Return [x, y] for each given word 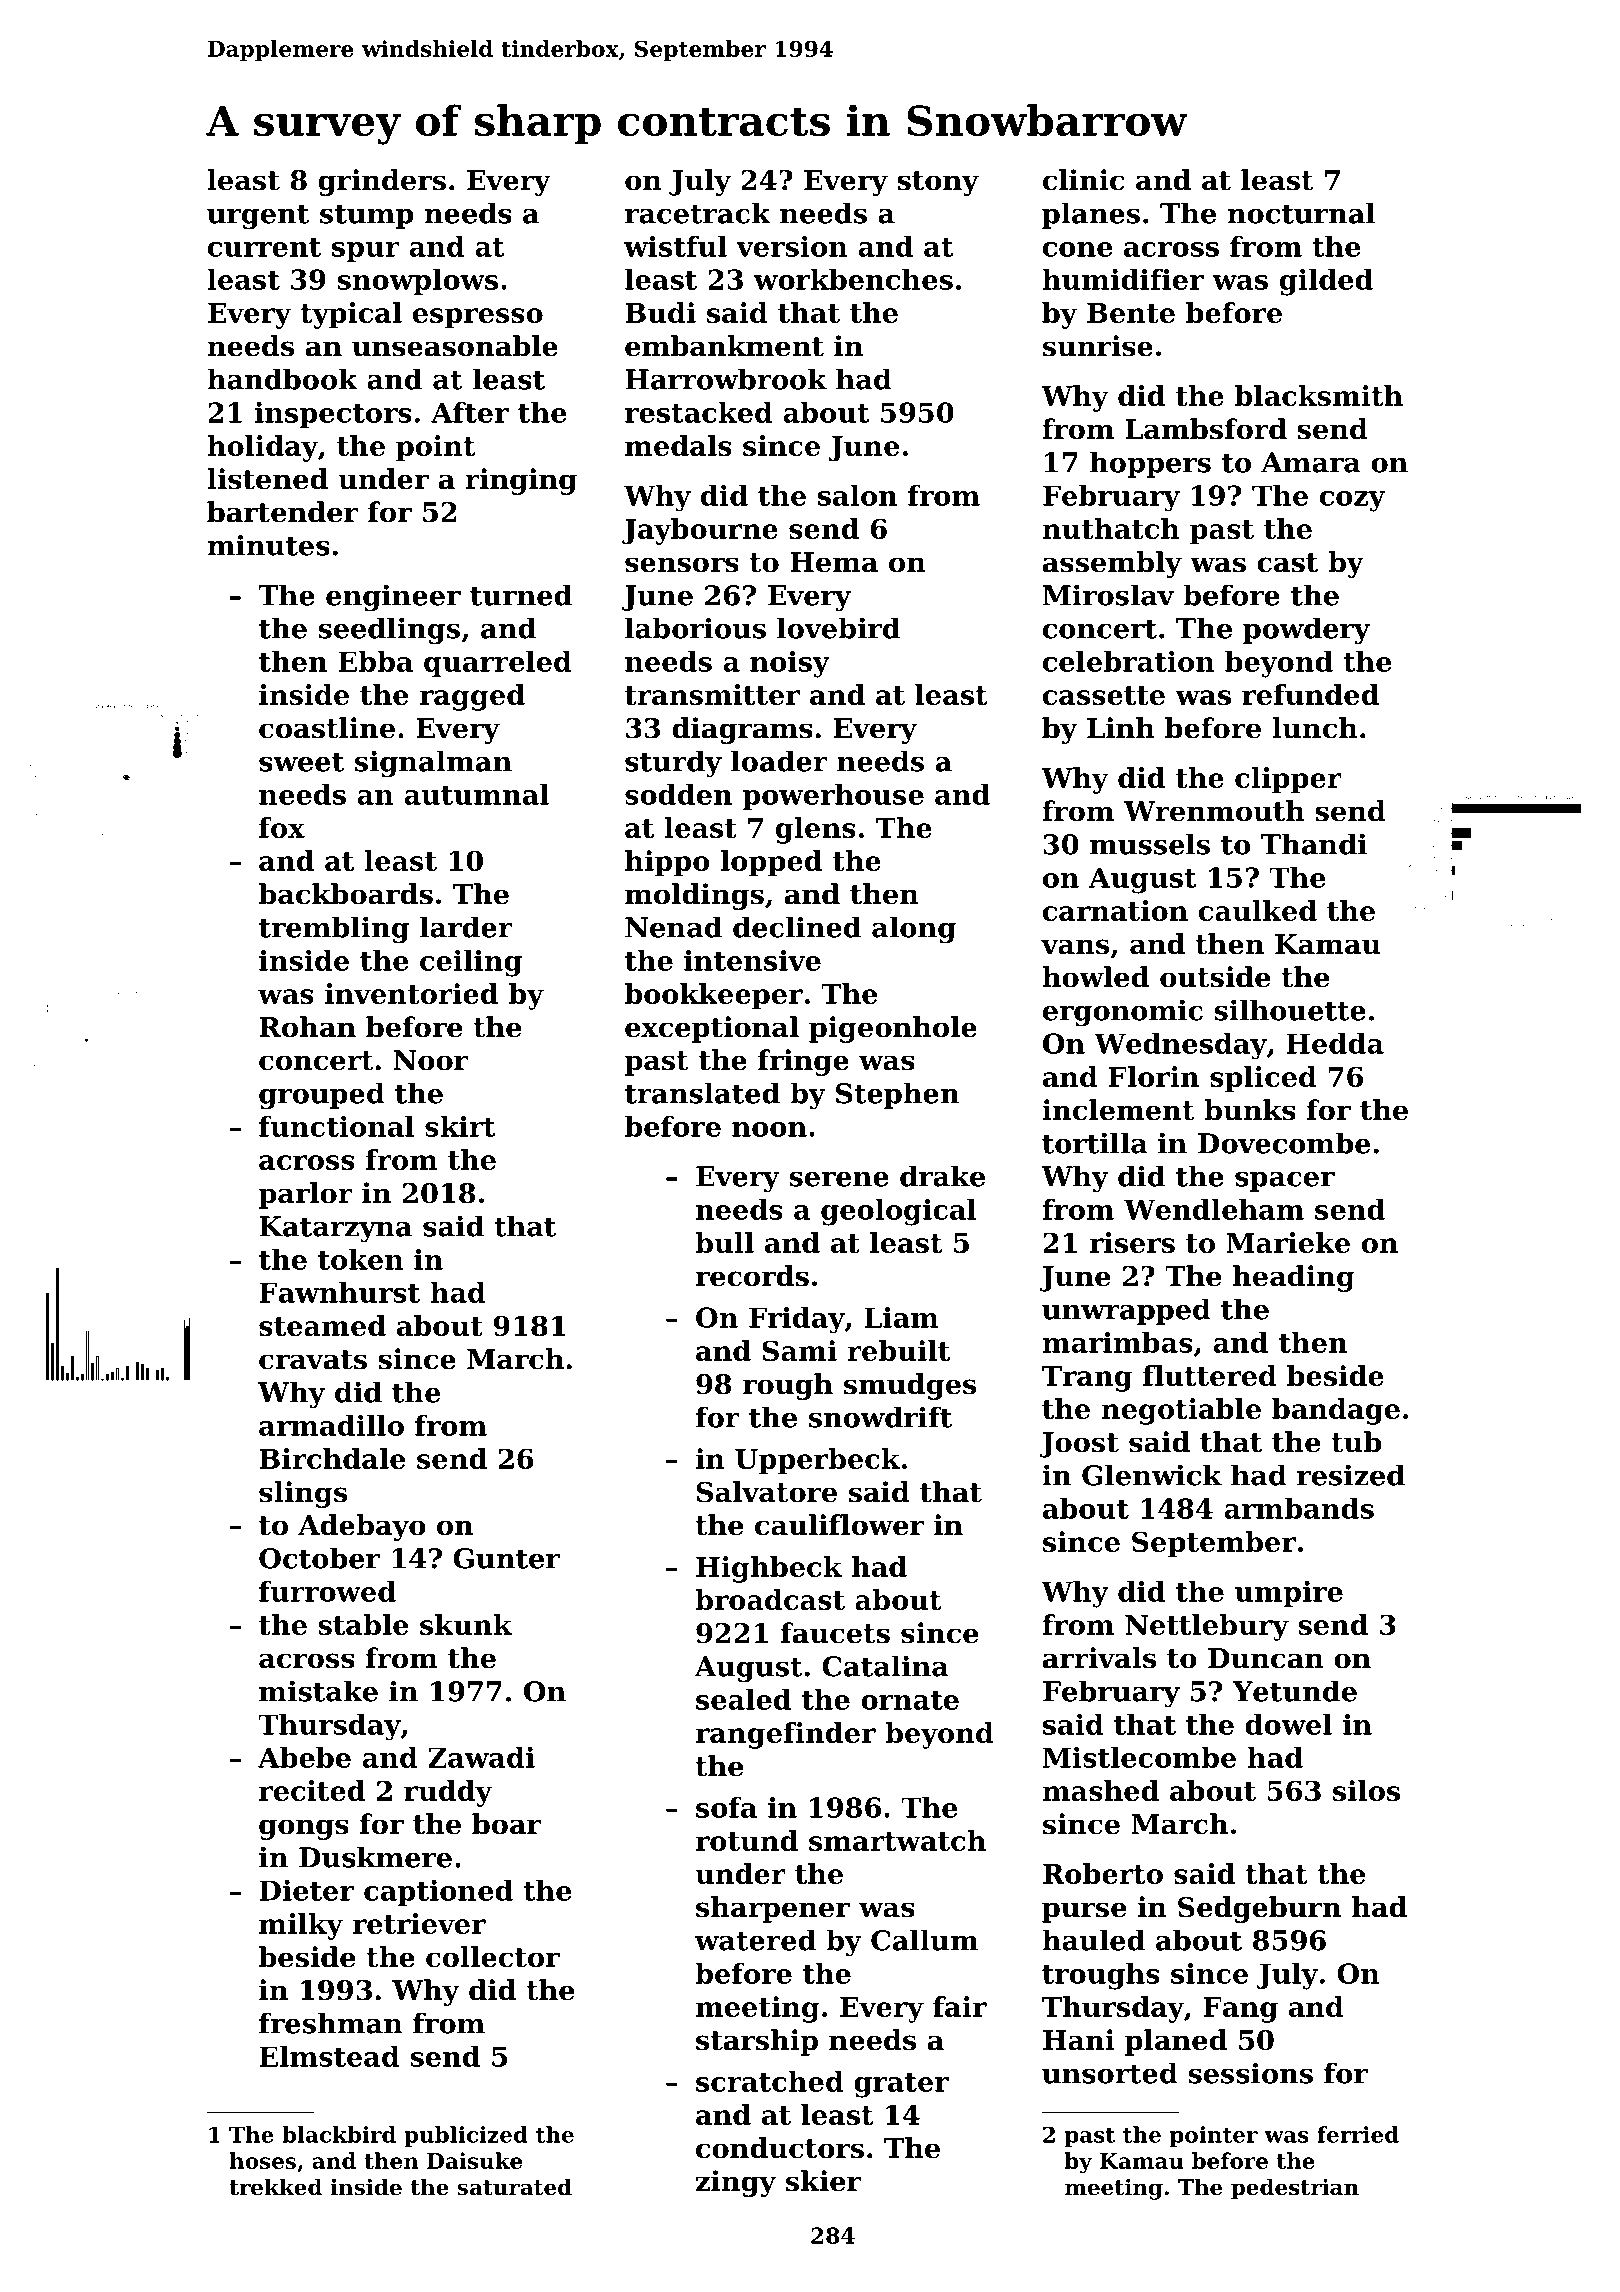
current [264, 247]
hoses [263, 2160]
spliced [1263, 1079]
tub [1356, 1442]
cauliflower [839, 1525]
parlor [306, 1195]
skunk [466, 1624]
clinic [1083, 180]
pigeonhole [893, 1029]
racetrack [698, 213]
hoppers [1150, 464]
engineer [393, 598]
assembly [1112, 564]
